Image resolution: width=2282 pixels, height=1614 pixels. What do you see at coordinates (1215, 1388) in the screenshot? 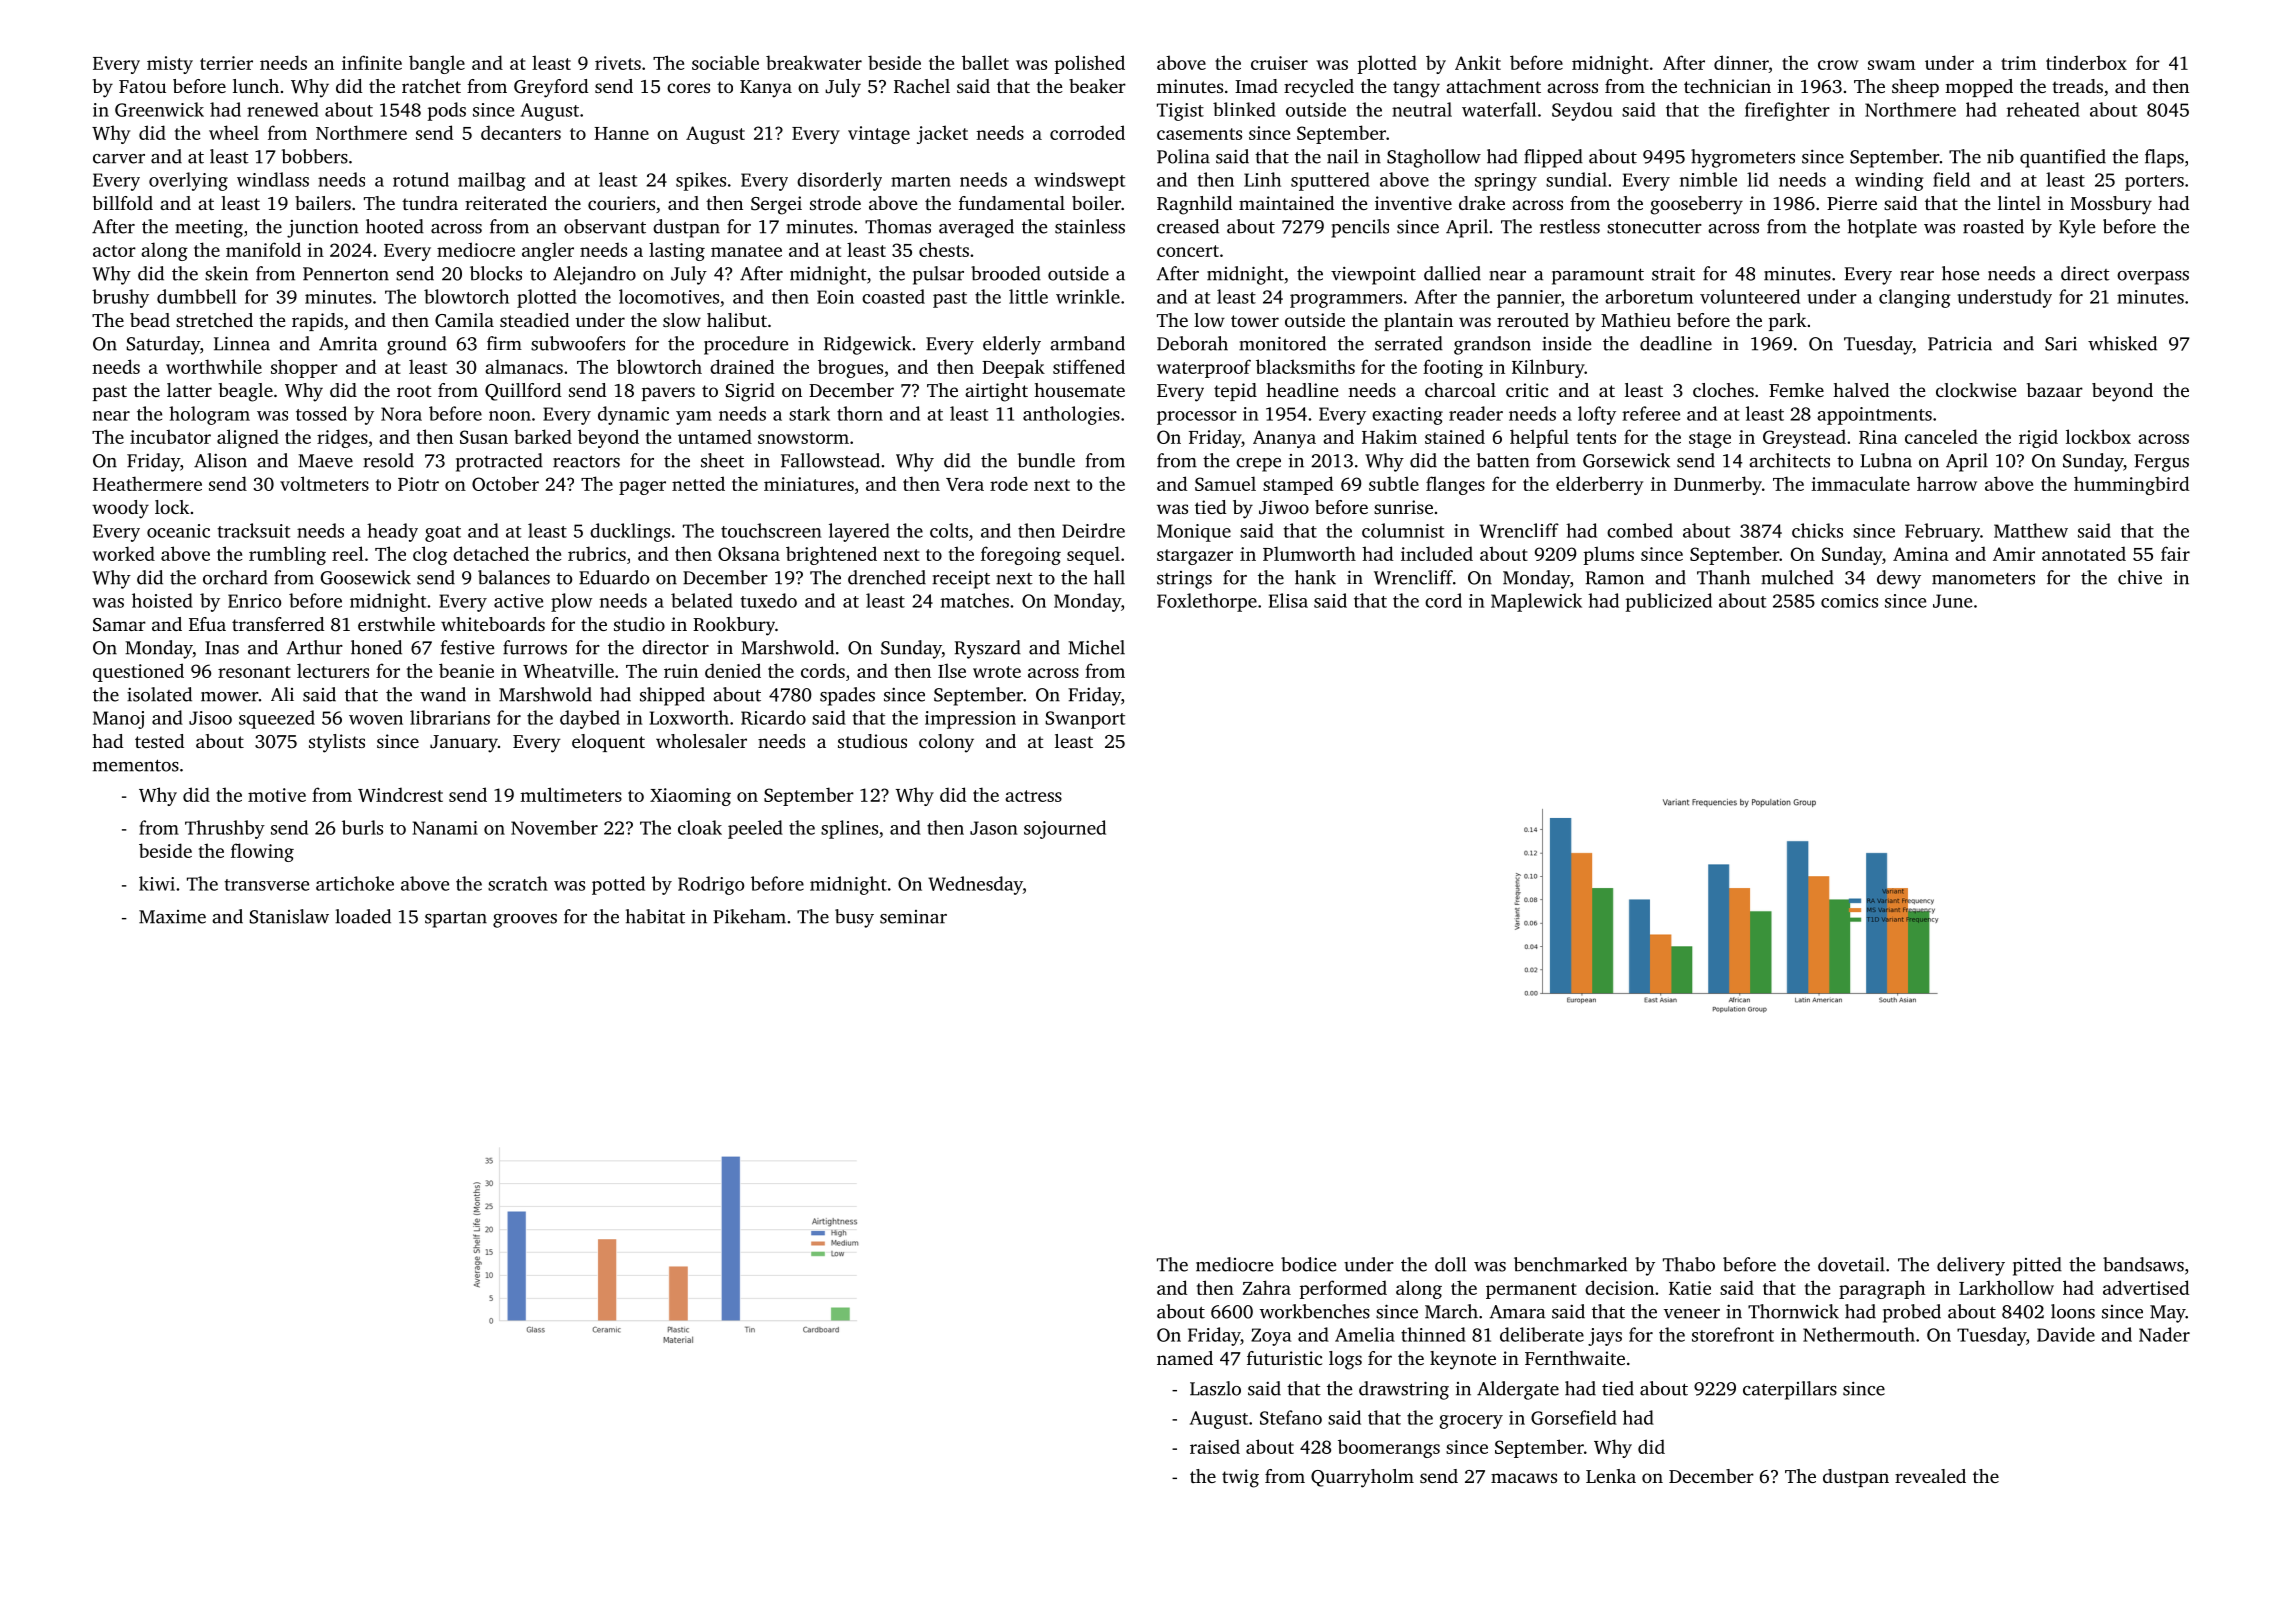
I see `Laszlo` at bounding box center [1215, 1388].
